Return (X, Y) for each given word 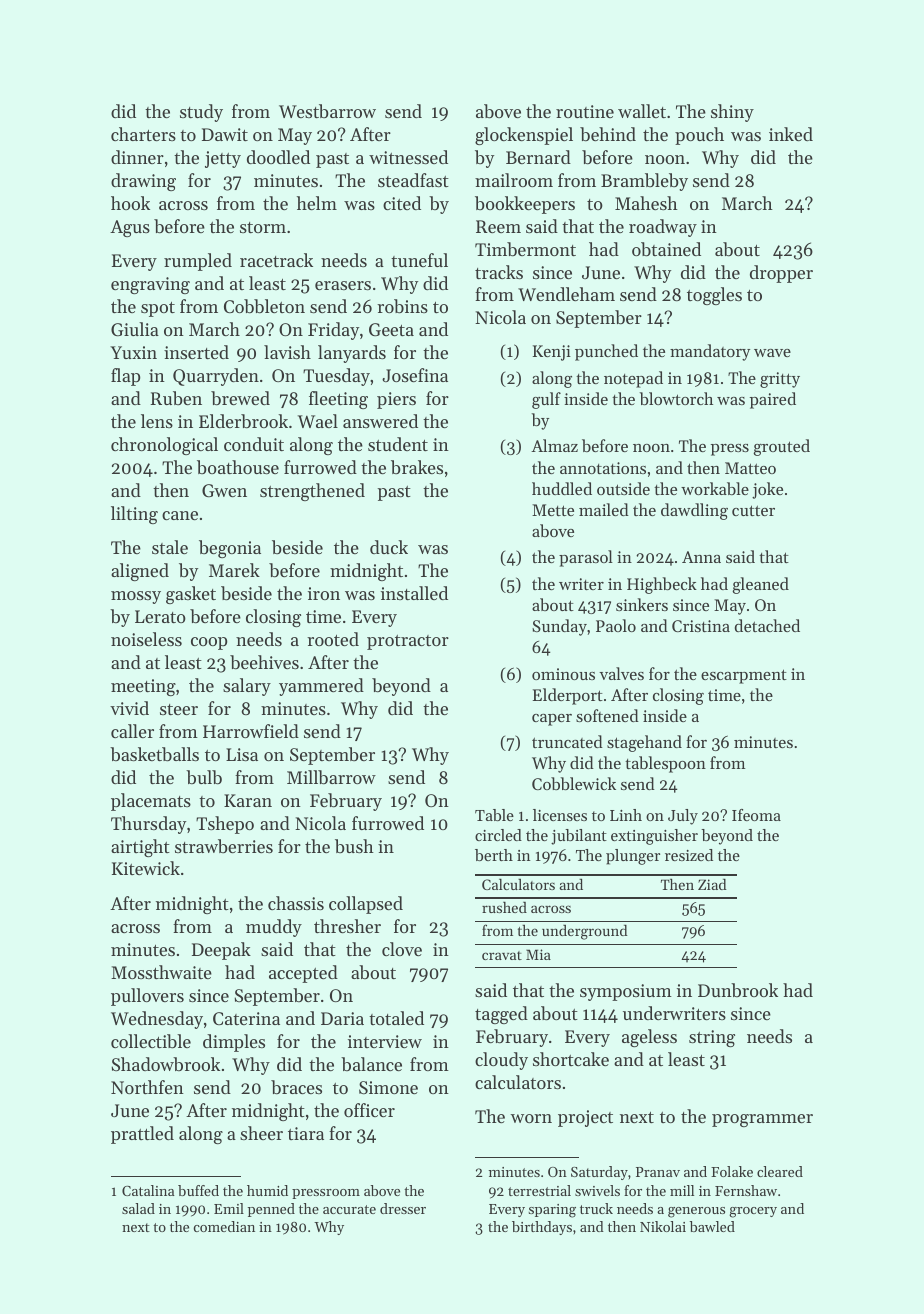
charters (143, 134)
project (585, 1118)
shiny (732, 113)
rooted (333, 639)
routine (585, 111)
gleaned (760, 585)
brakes (417, 467)
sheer (261, 1133)
